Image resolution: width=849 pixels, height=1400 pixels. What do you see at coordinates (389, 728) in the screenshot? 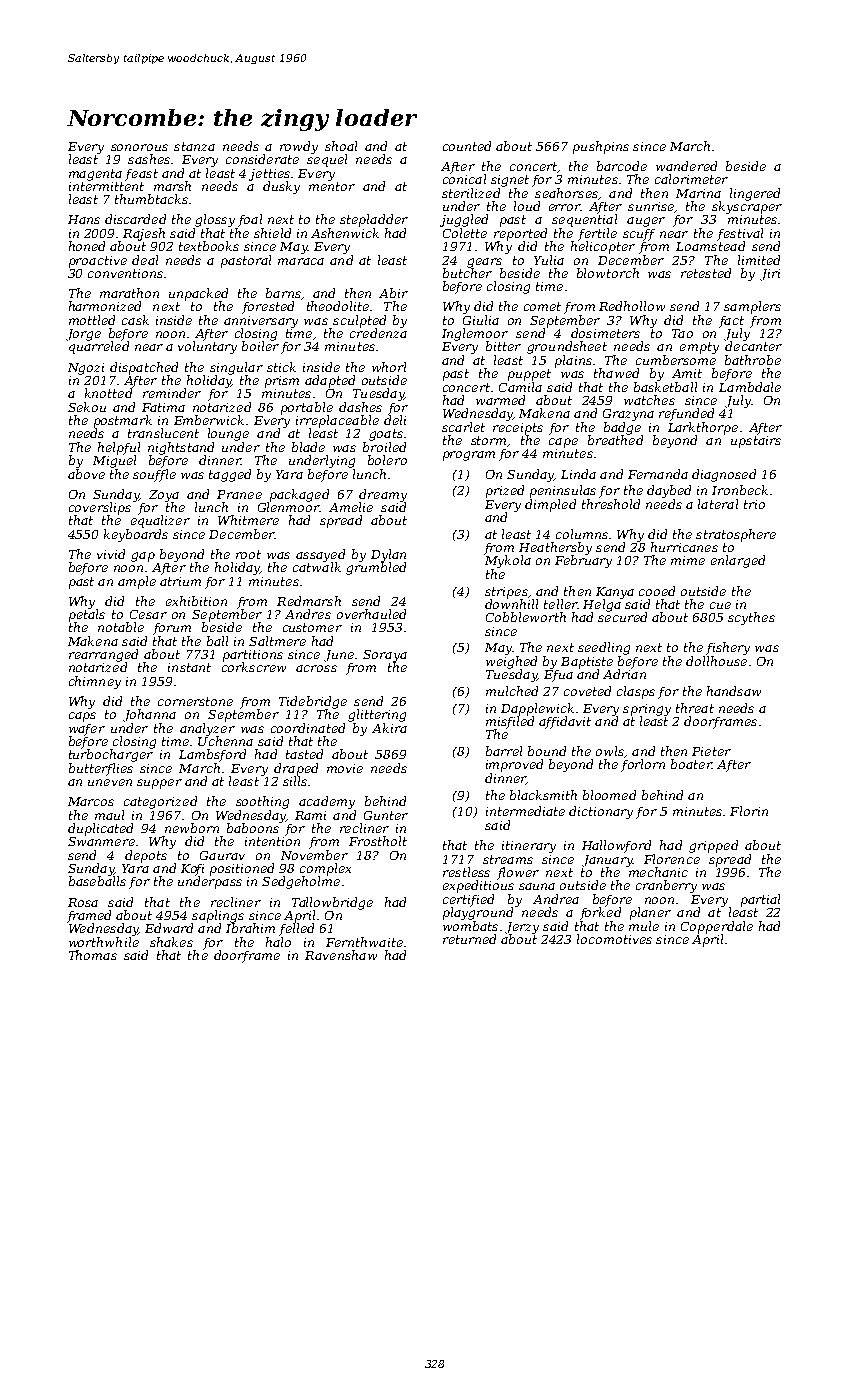
I see `Akira` at bounding box center [389, 728].
